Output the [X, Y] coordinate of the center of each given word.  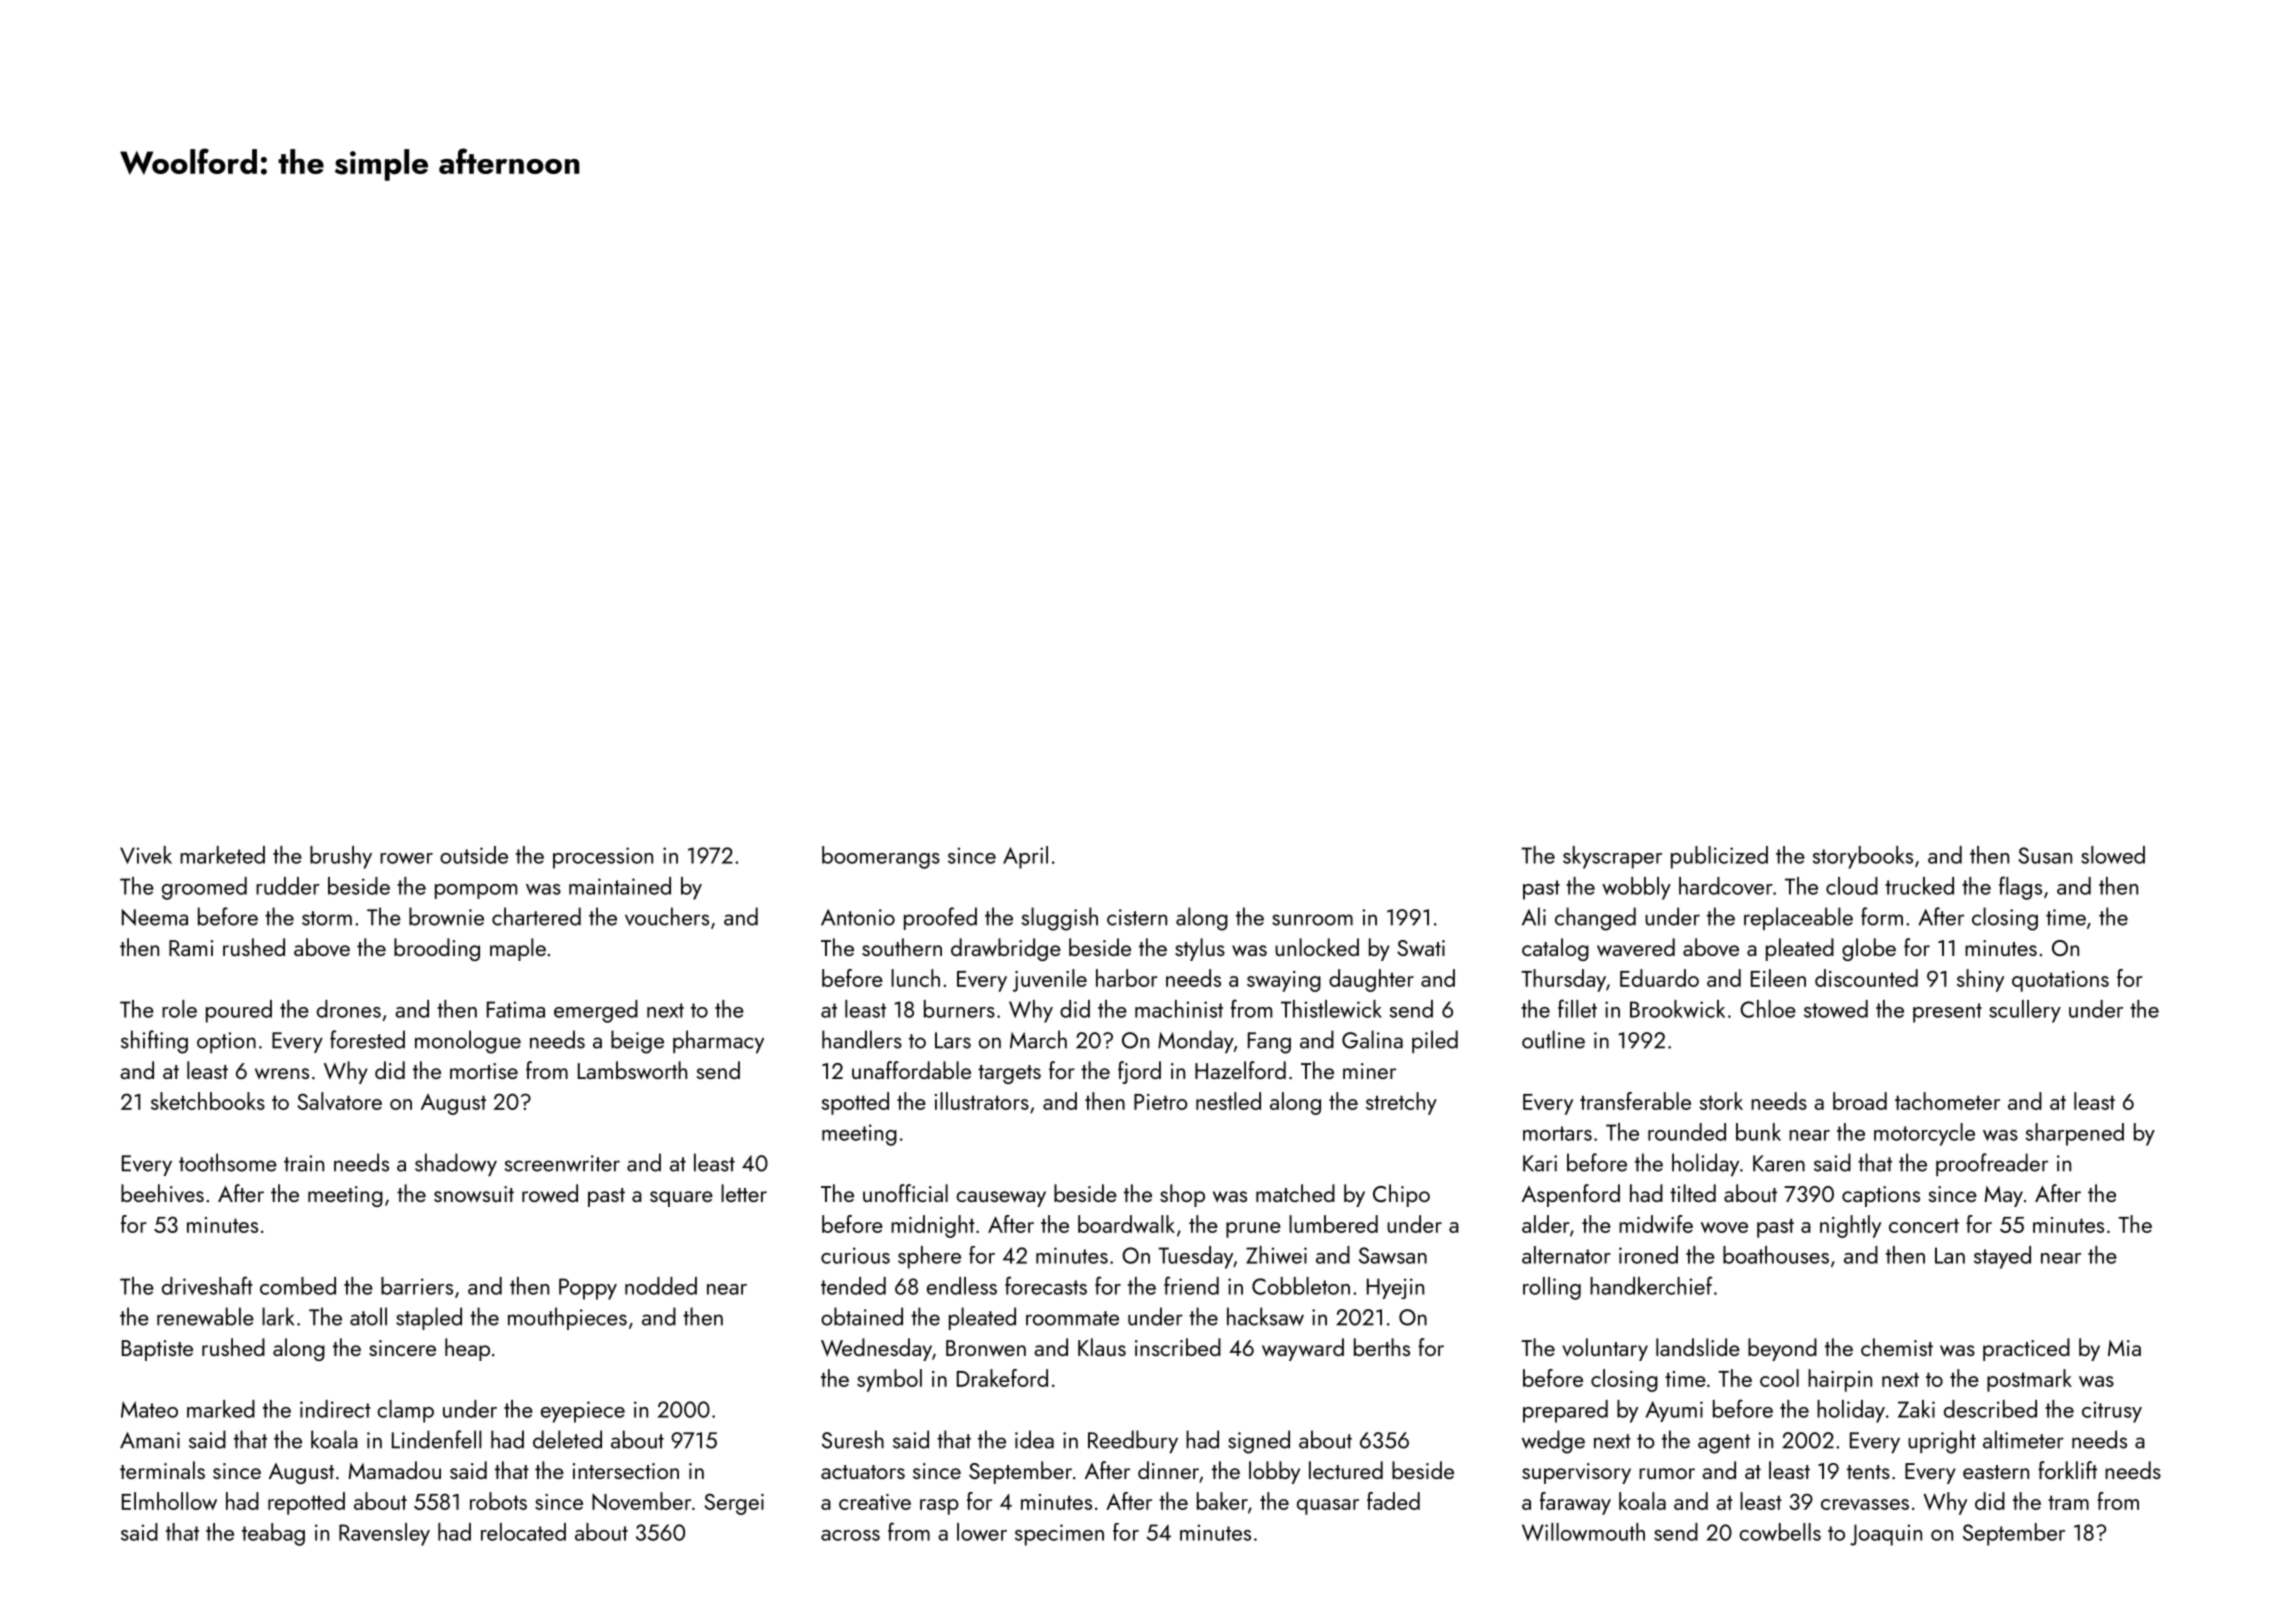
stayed [2002, 1257]
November [641, 1501]
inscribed [1178, 1347]
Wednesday [876, 1349]
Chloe [1768, 1009]
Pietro [1161, 1102]
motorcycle [1924, 1134]
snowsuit [474, 1194]
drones [349, 1009]
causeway [1001, 1199]
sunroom [1312, 920]
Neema [155, 917]
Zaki [1916, 1409]
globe [1869, 949]
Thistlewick [1331, 1009]
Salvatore [339, 1101]
